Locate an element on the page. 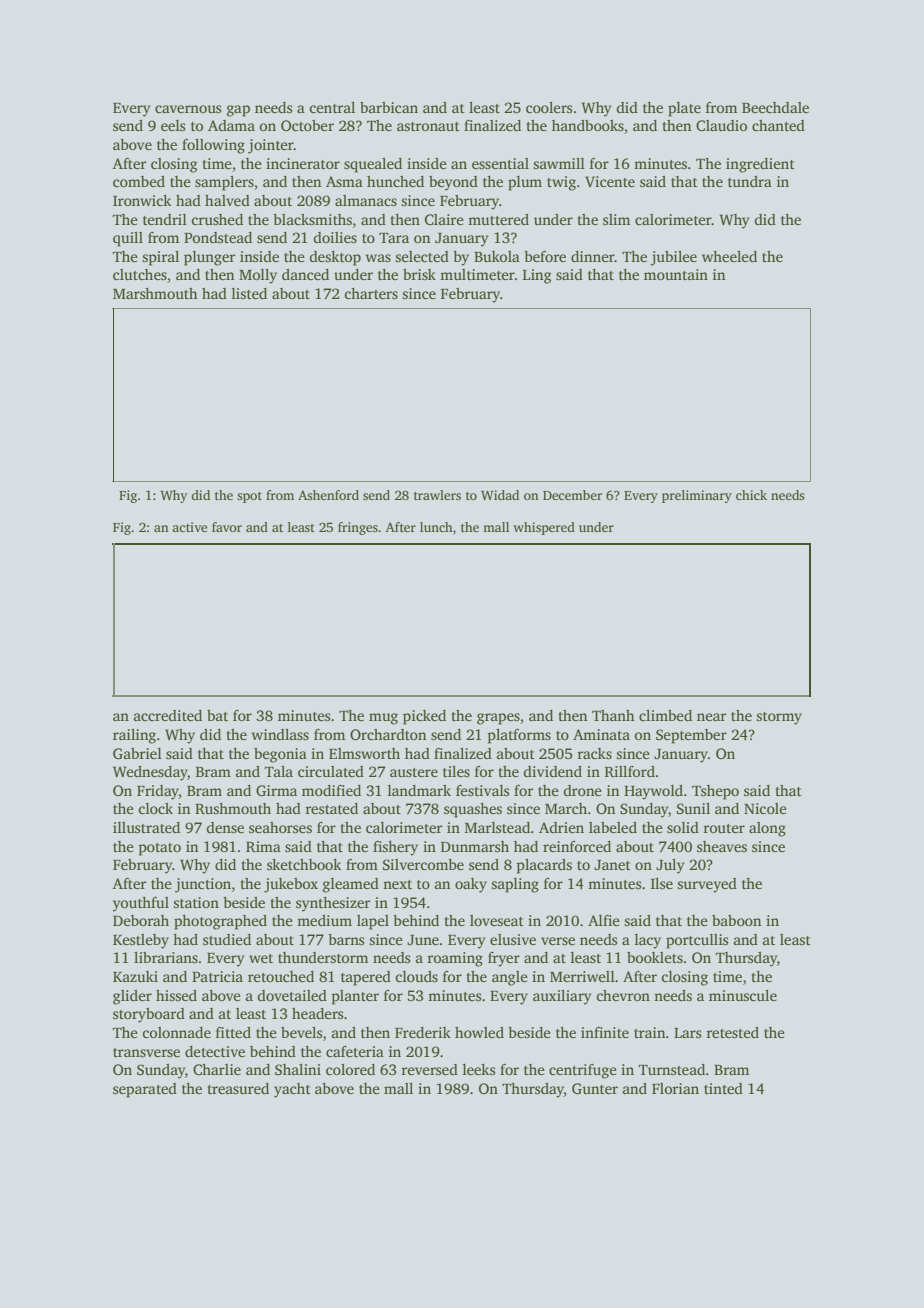  Frederik is located at coordinates (423, 1032).
